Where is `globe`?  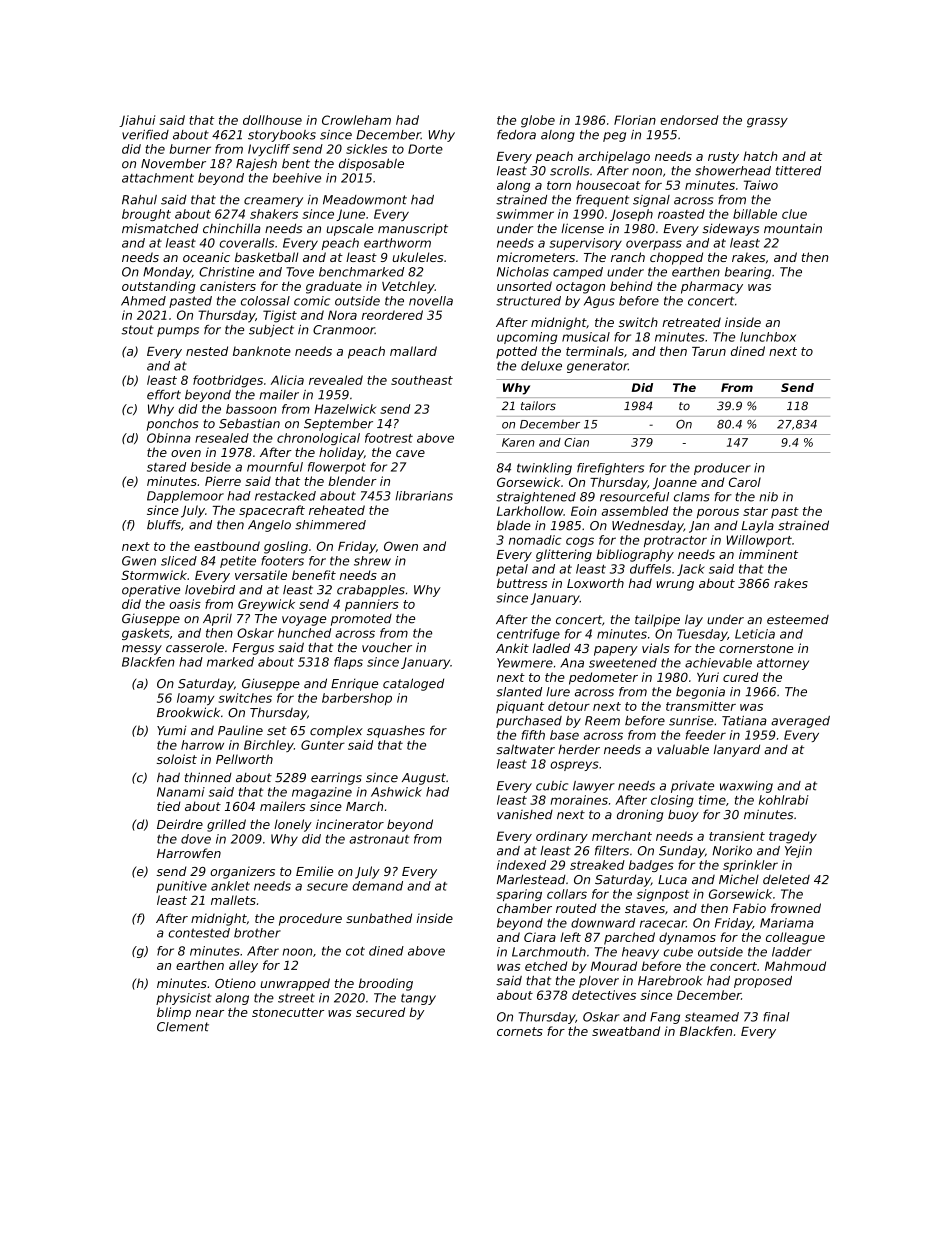
globe is located at coordinates (538, 121).
